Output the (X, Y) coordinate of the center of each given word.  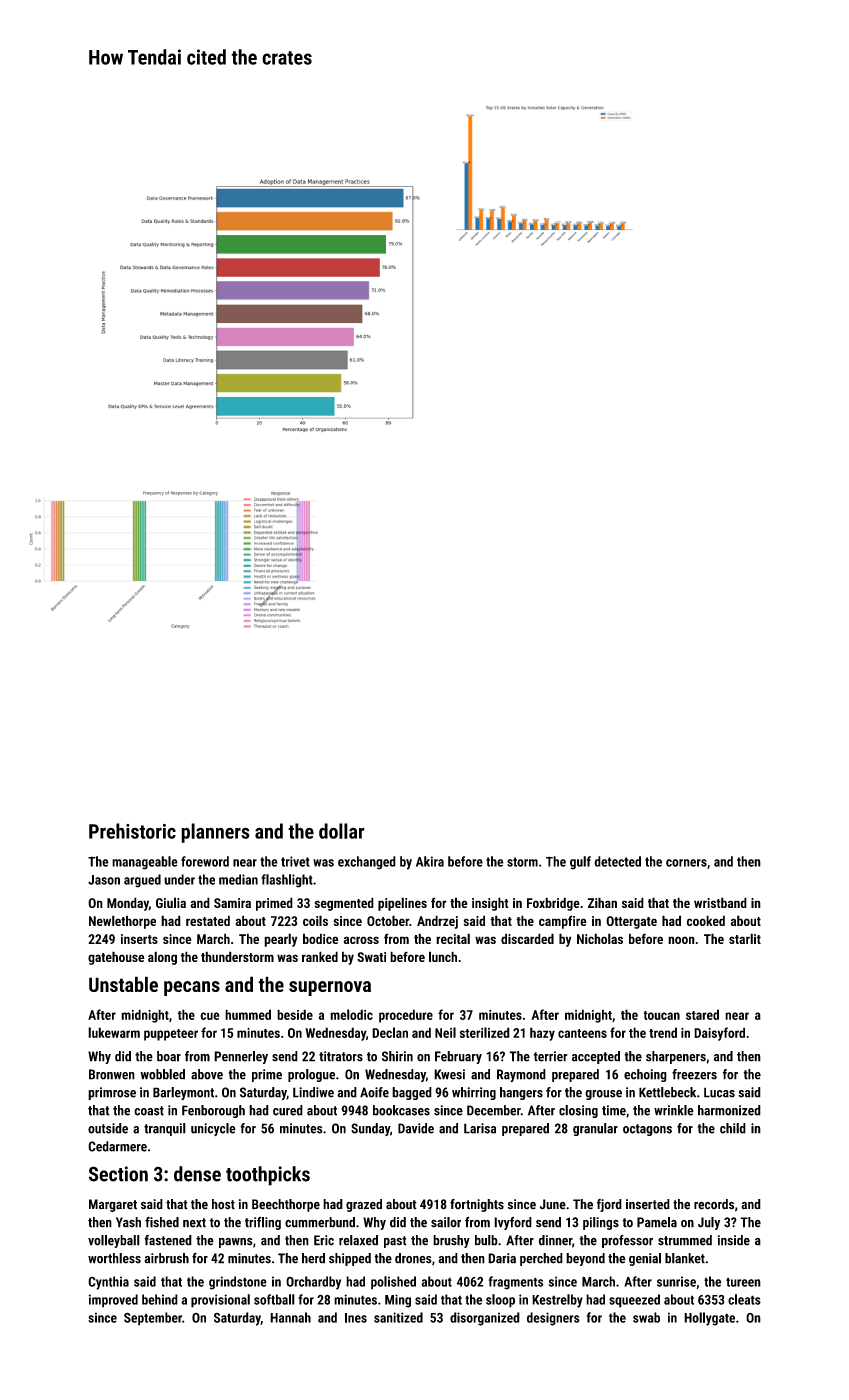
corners (686, 863)
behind (160, 1299)
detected (617, 861)
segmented (344, 904)
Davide (416, 1128)
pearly (281, 940)
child (733, 1128)
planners (215, 833)
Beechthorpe (286, 1205)
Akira (430, 861)
